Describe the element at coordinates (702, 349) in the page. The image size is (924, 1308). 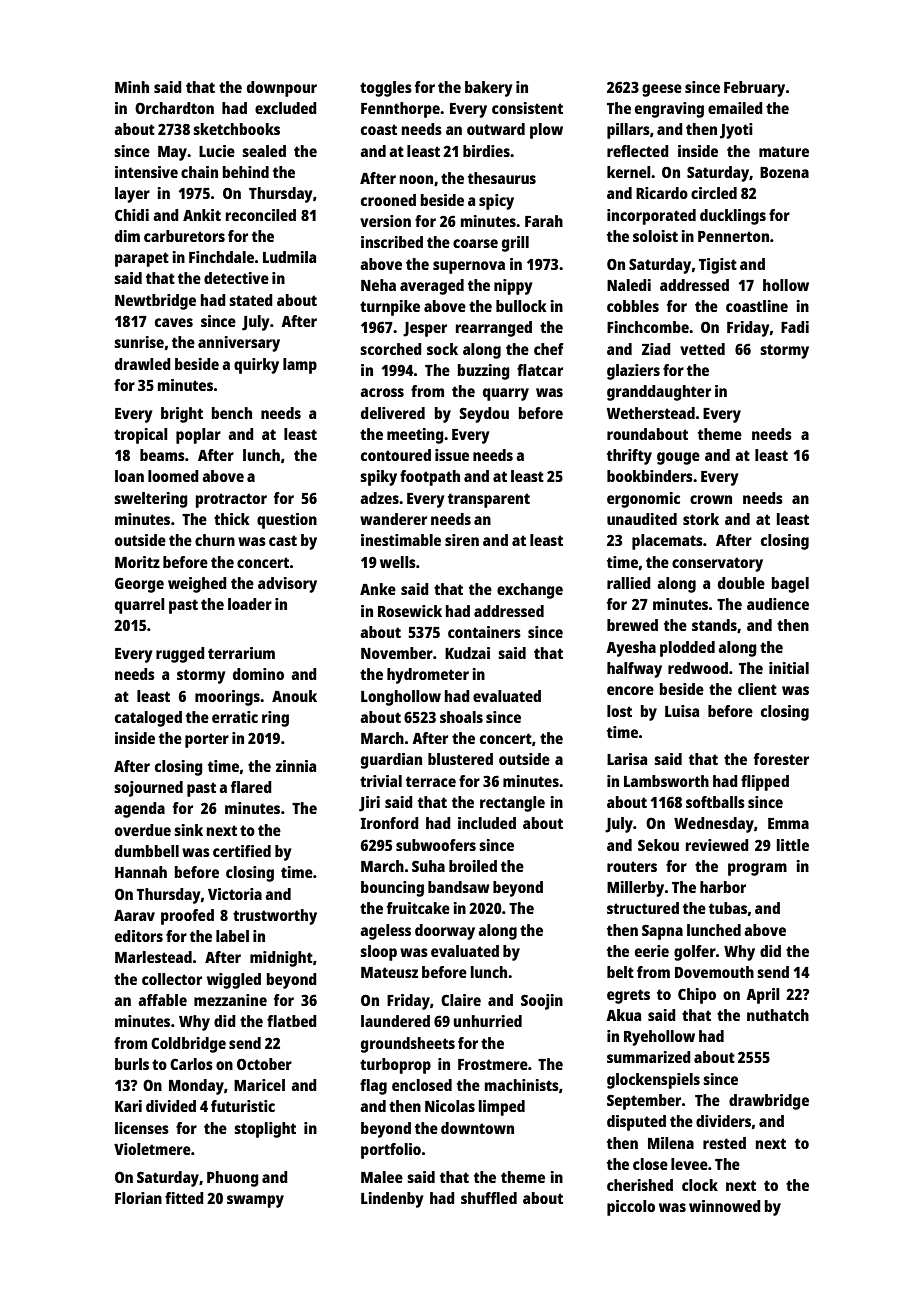
I see `vetted` at that location.
